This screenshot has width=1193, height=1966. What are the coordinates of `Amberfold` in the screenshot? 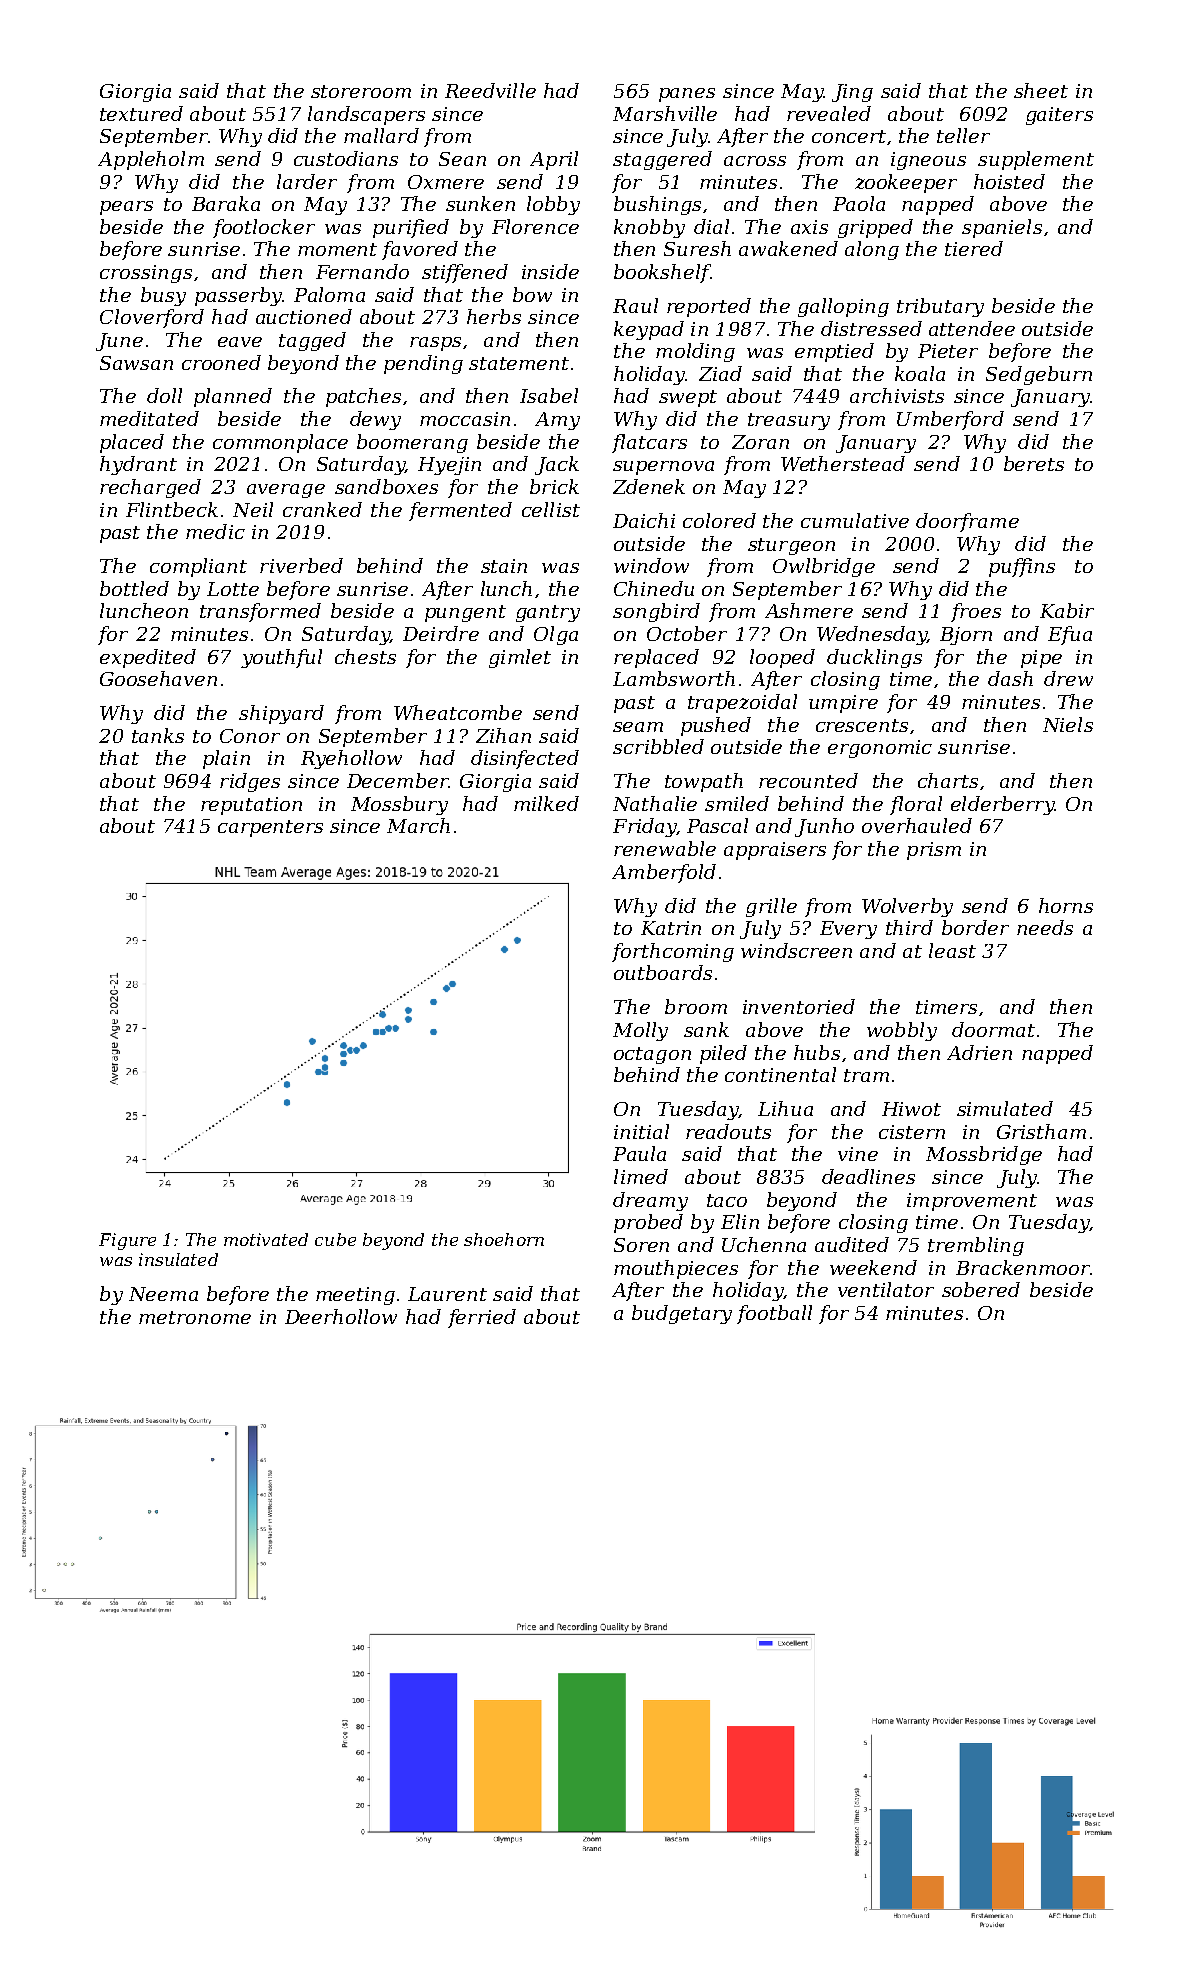 It's located at (664, 873).
